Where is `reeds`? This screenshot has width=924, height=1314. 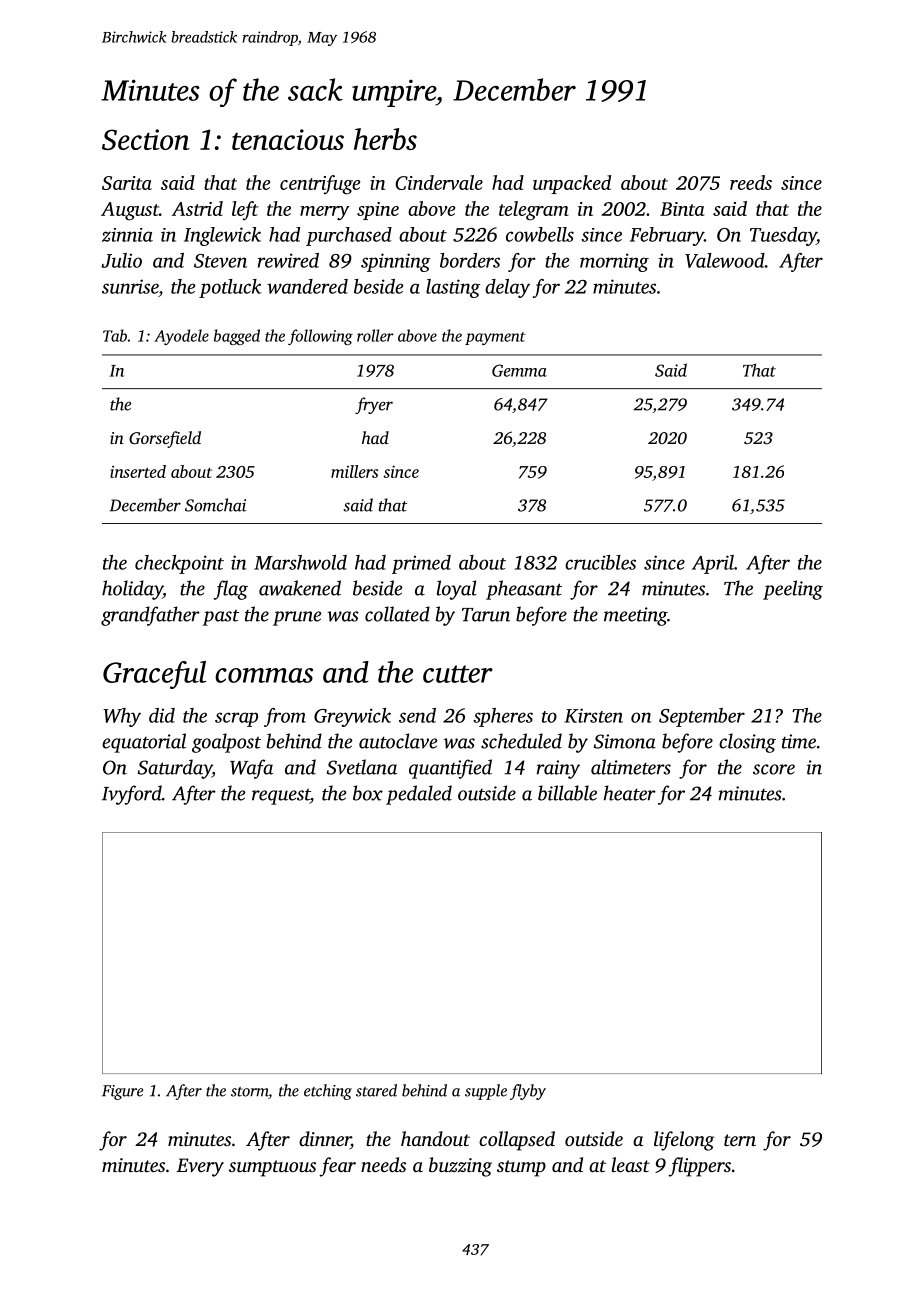
reeds is located at coordinates (751, 182).
